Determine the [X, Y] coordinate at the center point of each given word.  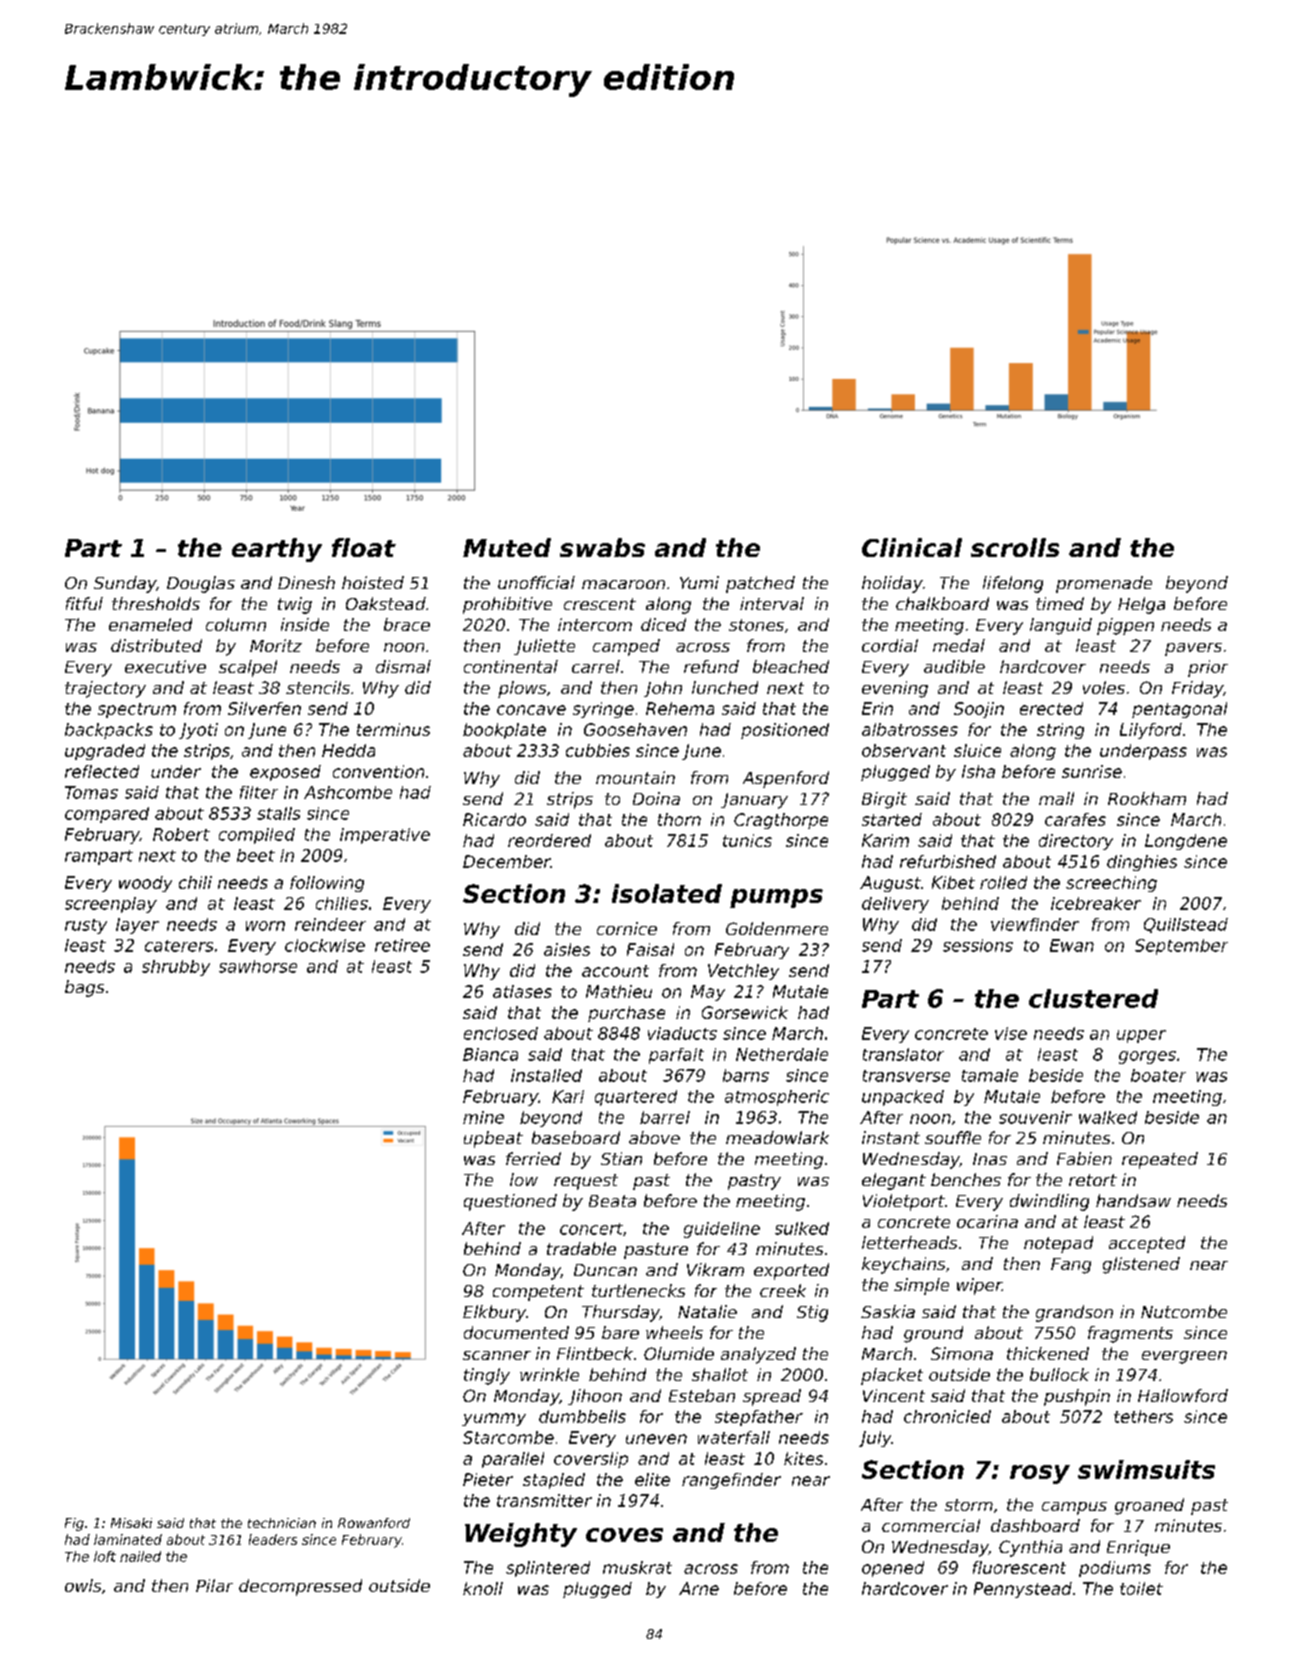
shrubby [176, 968]
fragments [1130, 1334]
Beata [612, 1201]
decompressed [300, 1587]
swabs [602, 547]
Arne [699, 1588]
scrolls [1015, 547]
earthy [277, 550]
